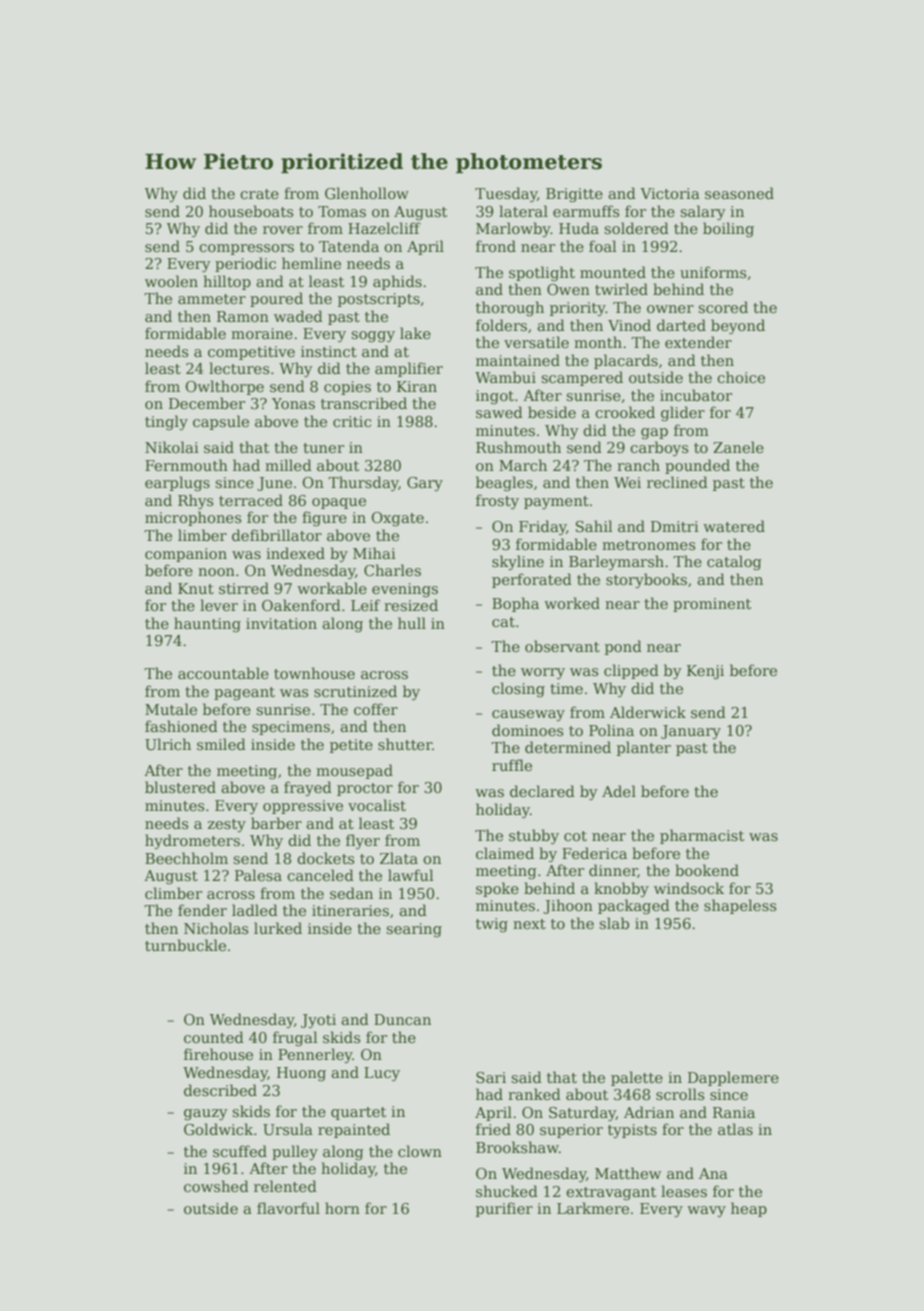 The height and width of the document is (1311, 924). Describe the element at coordinates (491, 1077) in the document. I see `Sari` at that location.
